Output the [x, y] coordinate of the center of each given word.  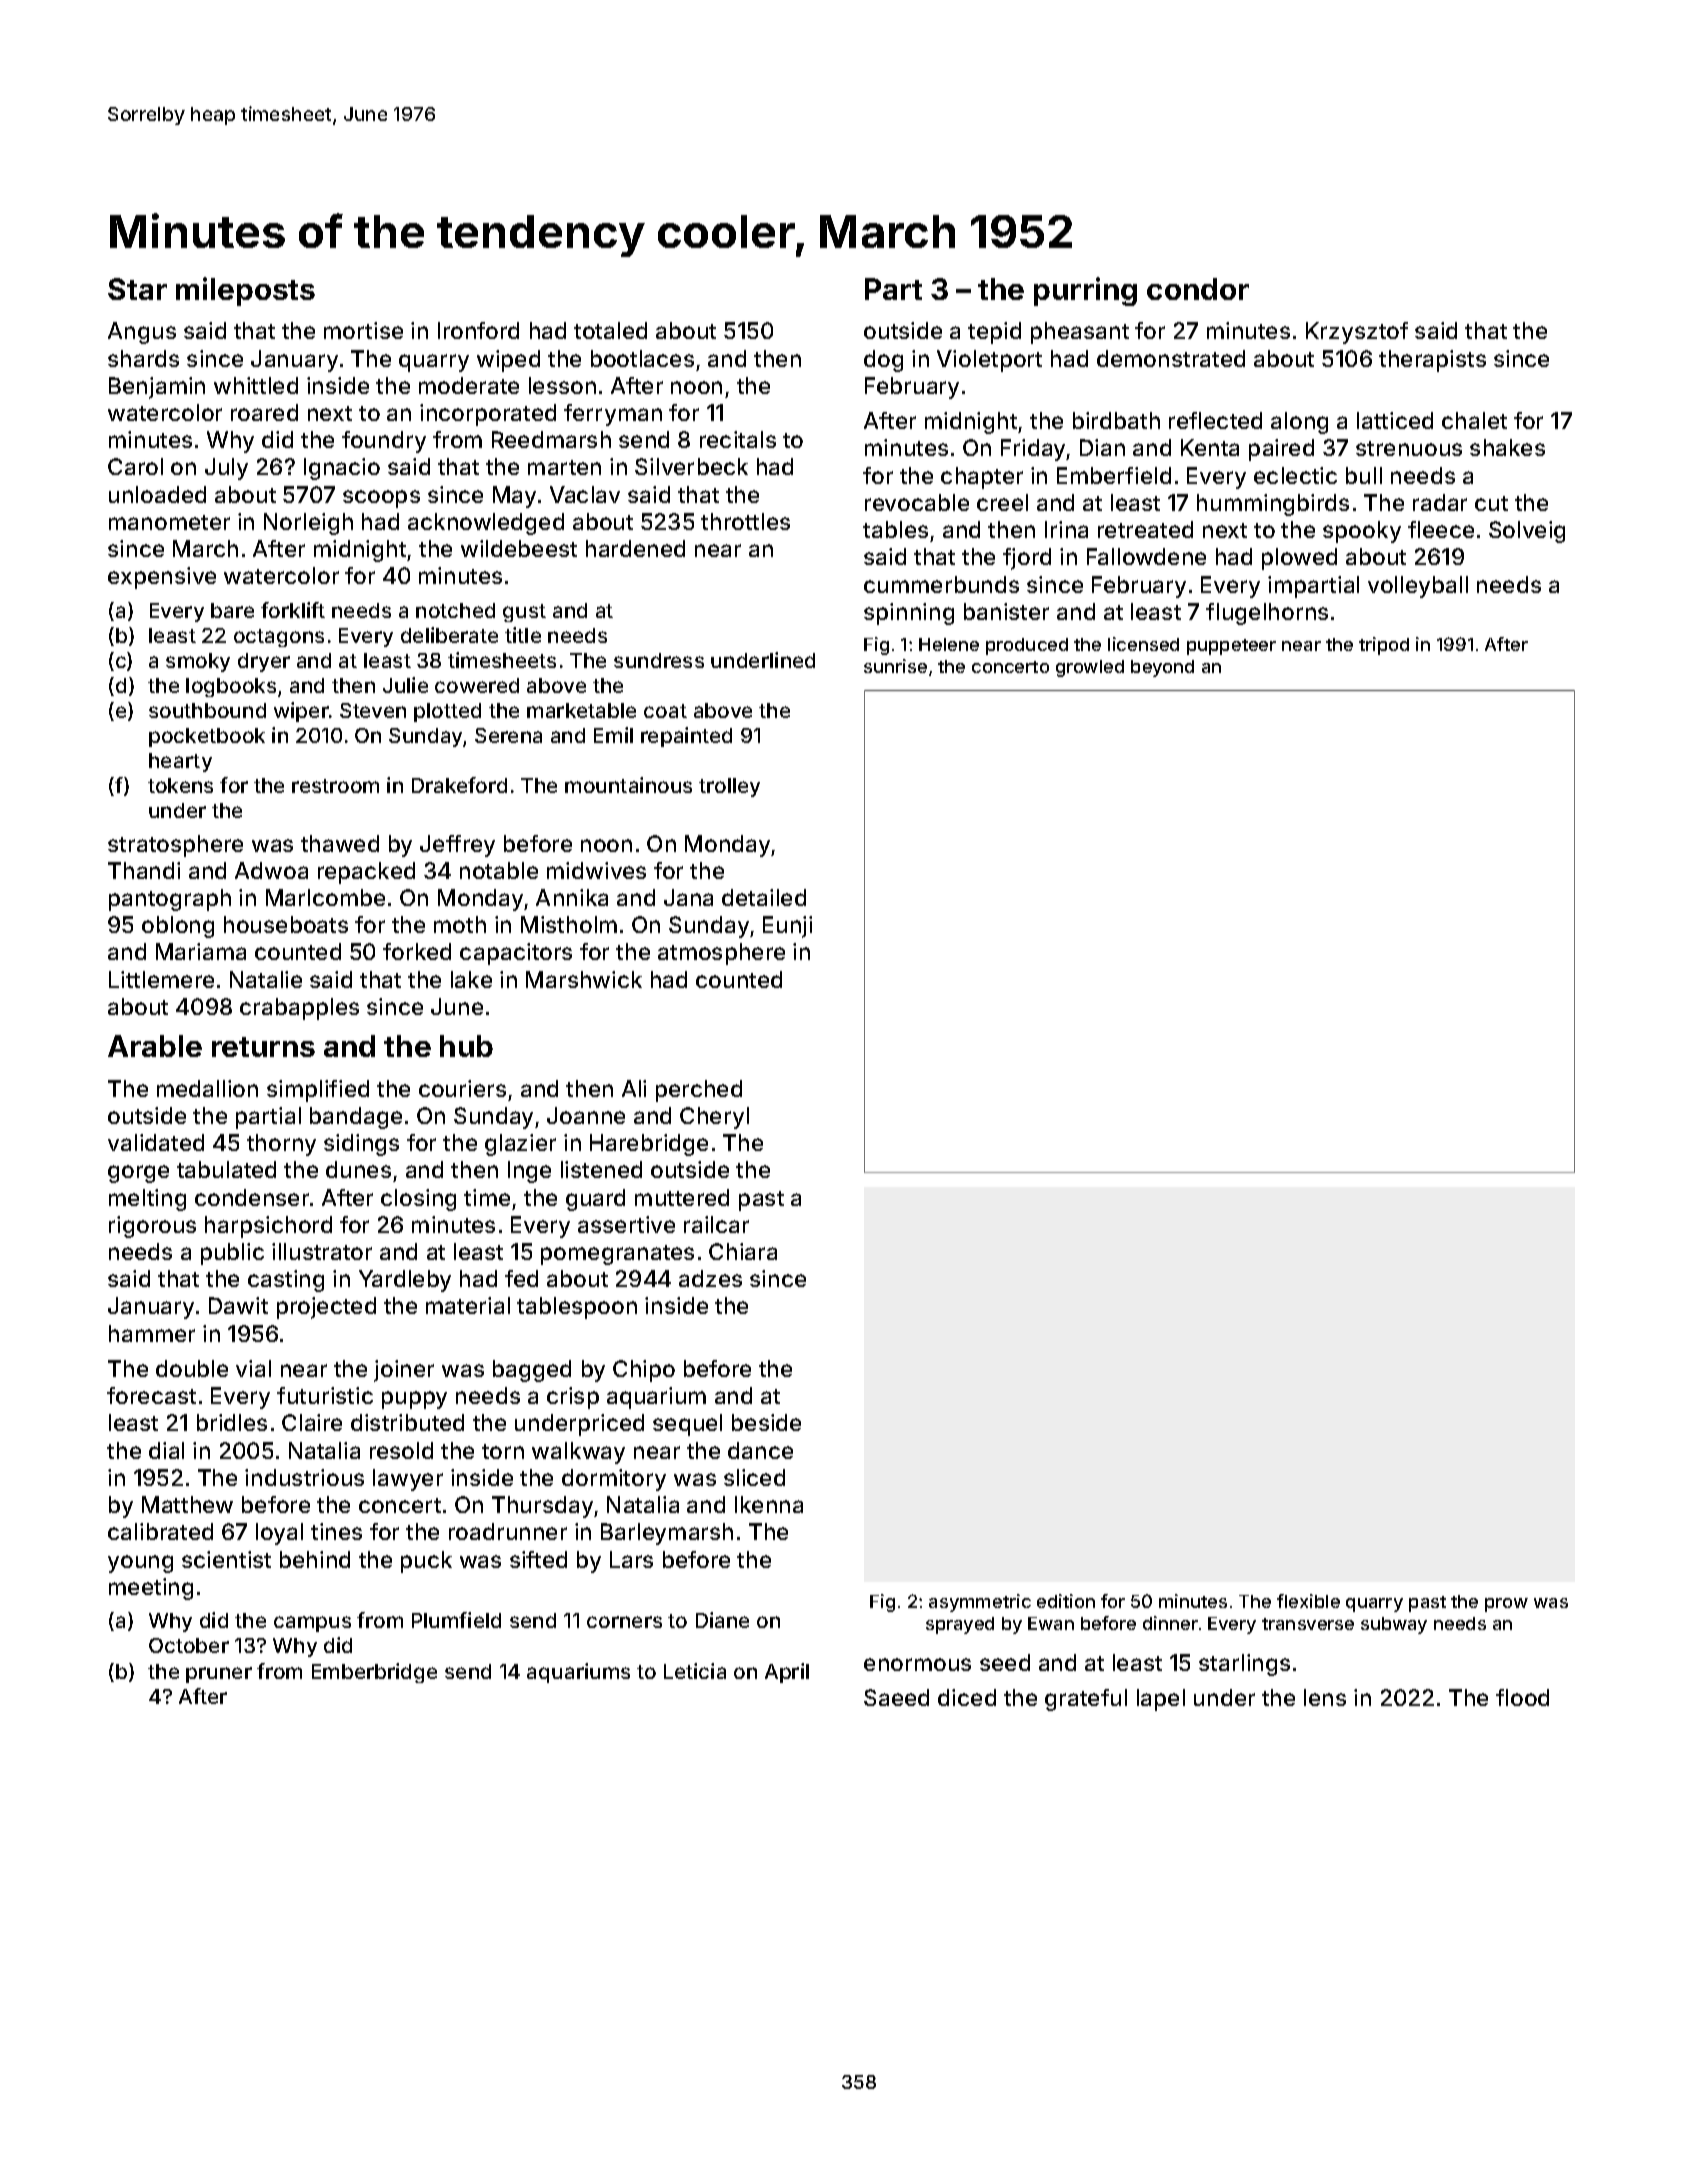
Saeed [896, 1697]
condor [1198, 289]
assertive [626, 1224]
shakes [1507, 447]
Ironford [478, 330]
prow [1506, 1605]
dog [883, 361]
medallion [207, 1088]
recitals [738, 439]
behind [315, 1559]
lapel [1161, 1700]
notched [455, 610]
